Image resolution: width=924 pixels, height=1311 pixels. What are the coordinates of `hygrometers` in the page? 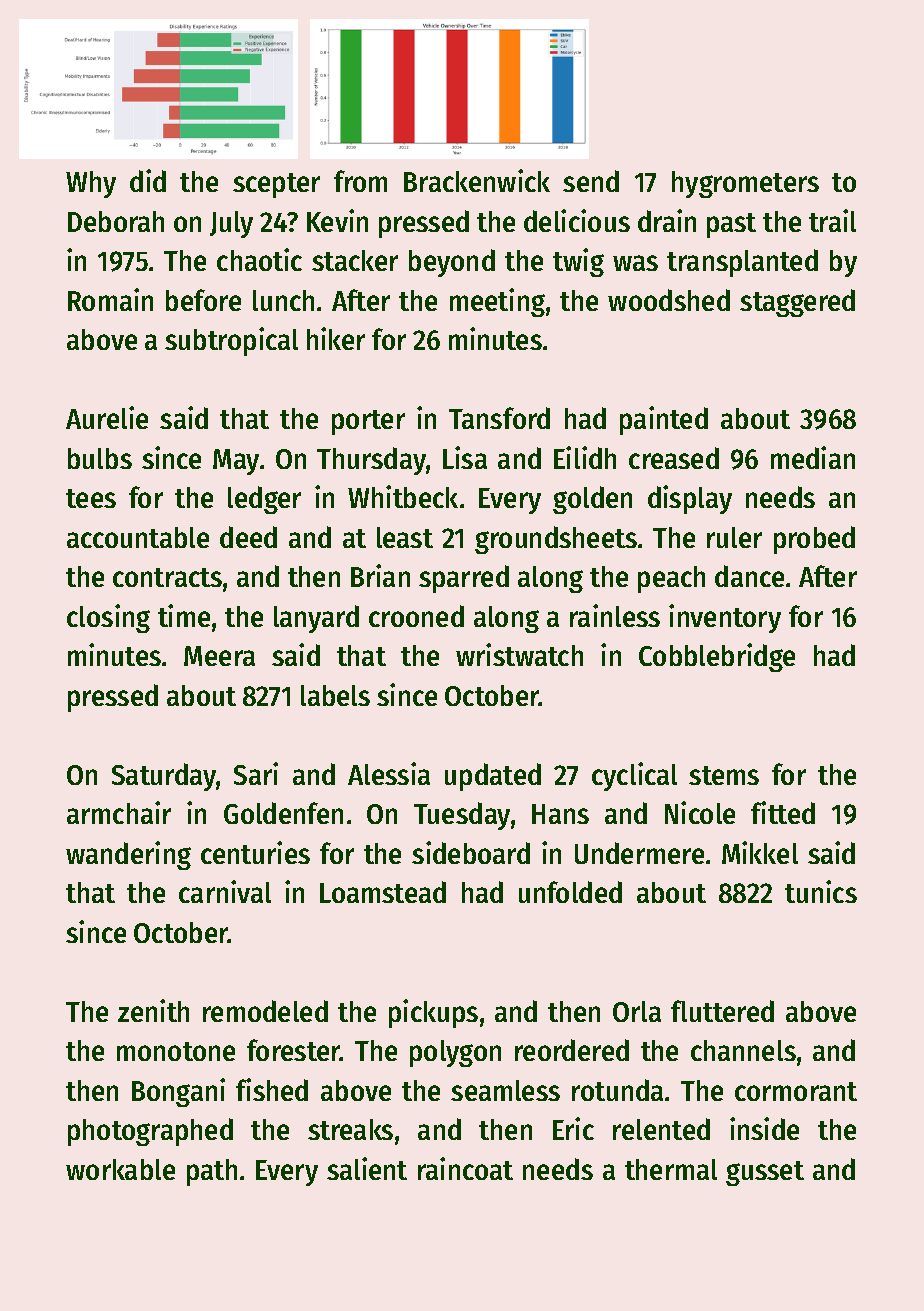 It's located at (745, 184).
